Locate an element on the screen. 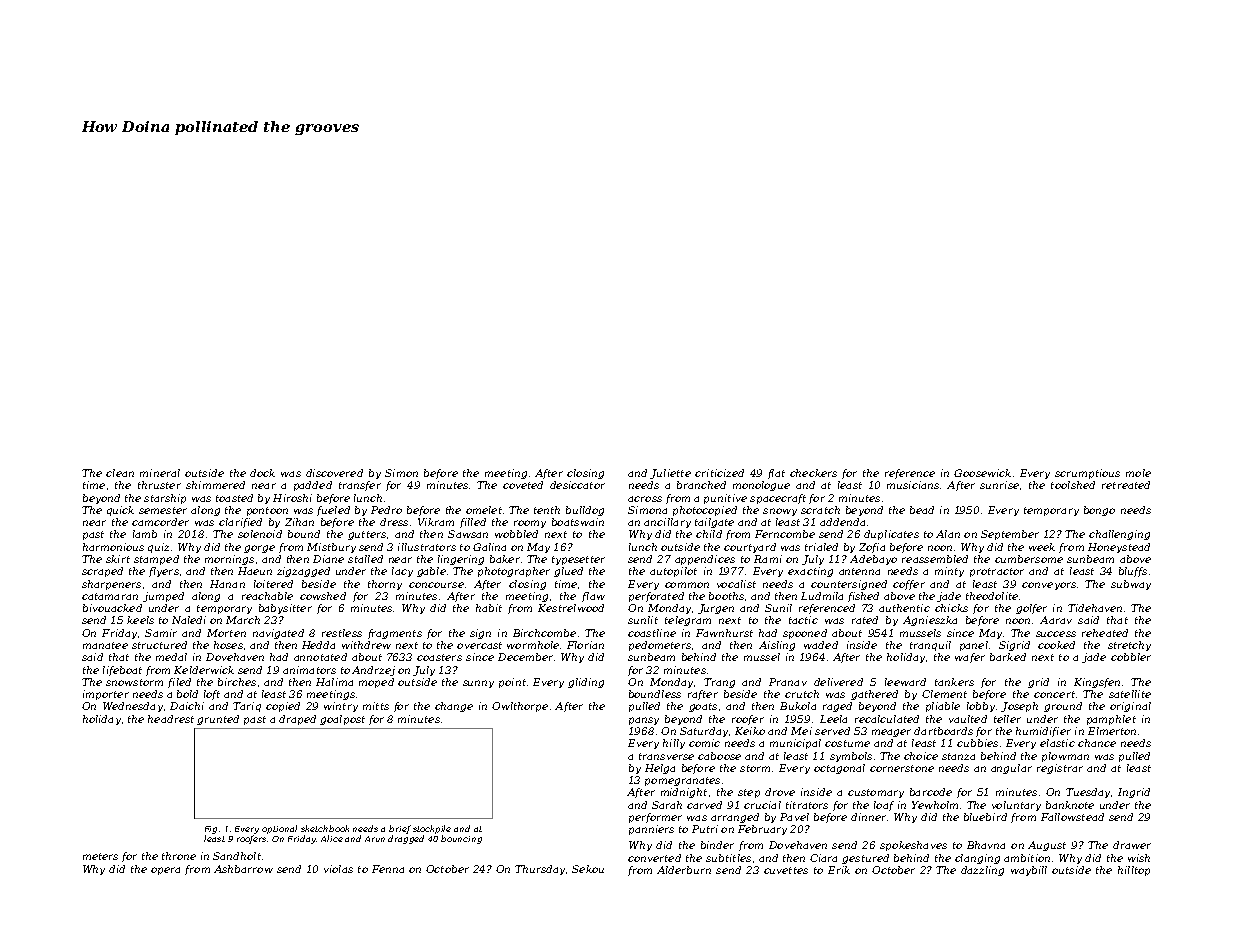 The width and height of the screenshot is (1233, 952). Fenna is located at coordinates (388, 869).
